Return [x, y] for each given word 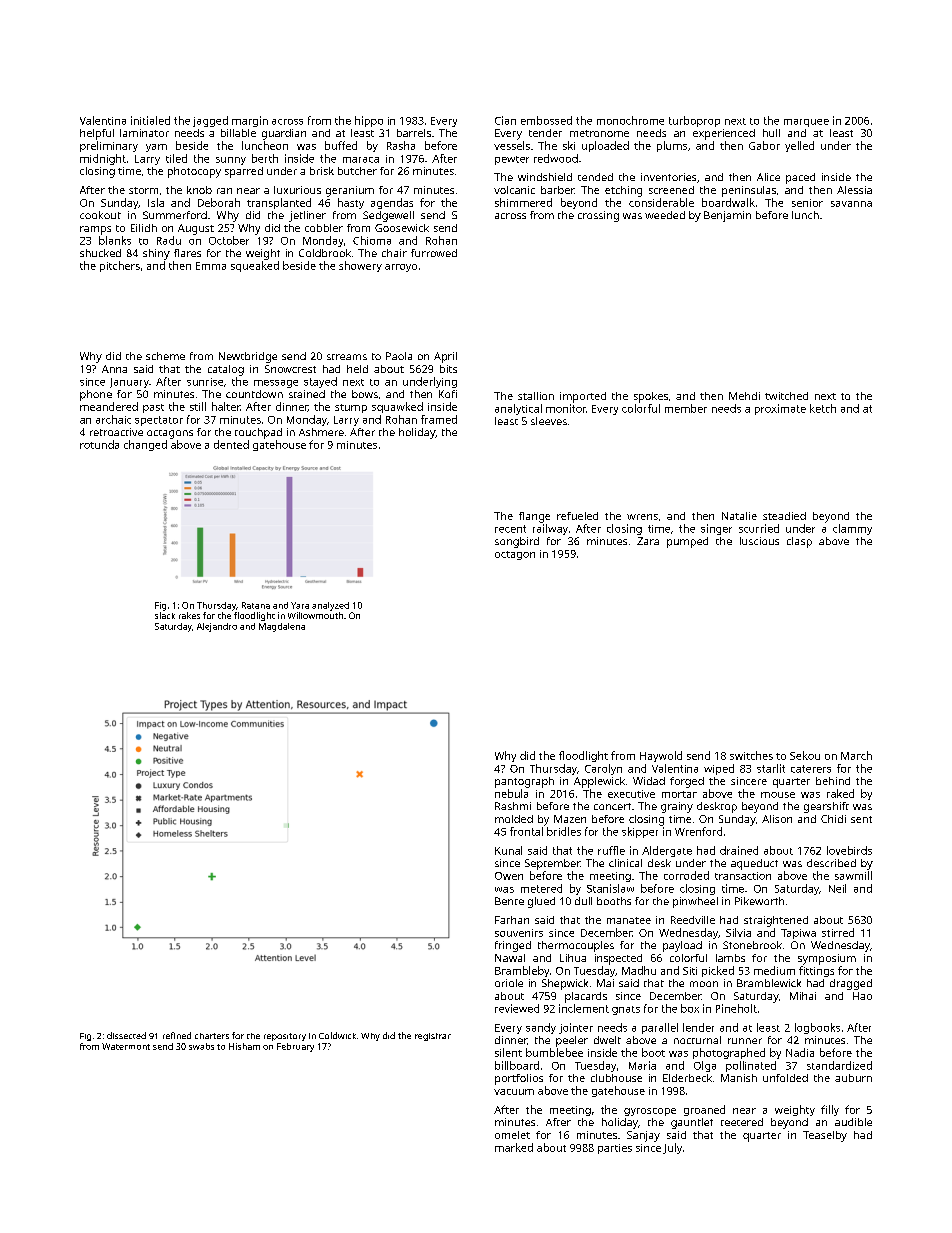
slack [165, 615]
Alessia [854, 190]
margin [250, 121]
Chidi [833, 819]
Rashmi [513, 806]
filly [830, 1110]
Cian [505, 120]
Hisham [244, 1046]
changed [145, 445]
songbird [517, 542]
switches [751, 755]
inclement [584, 1008]
